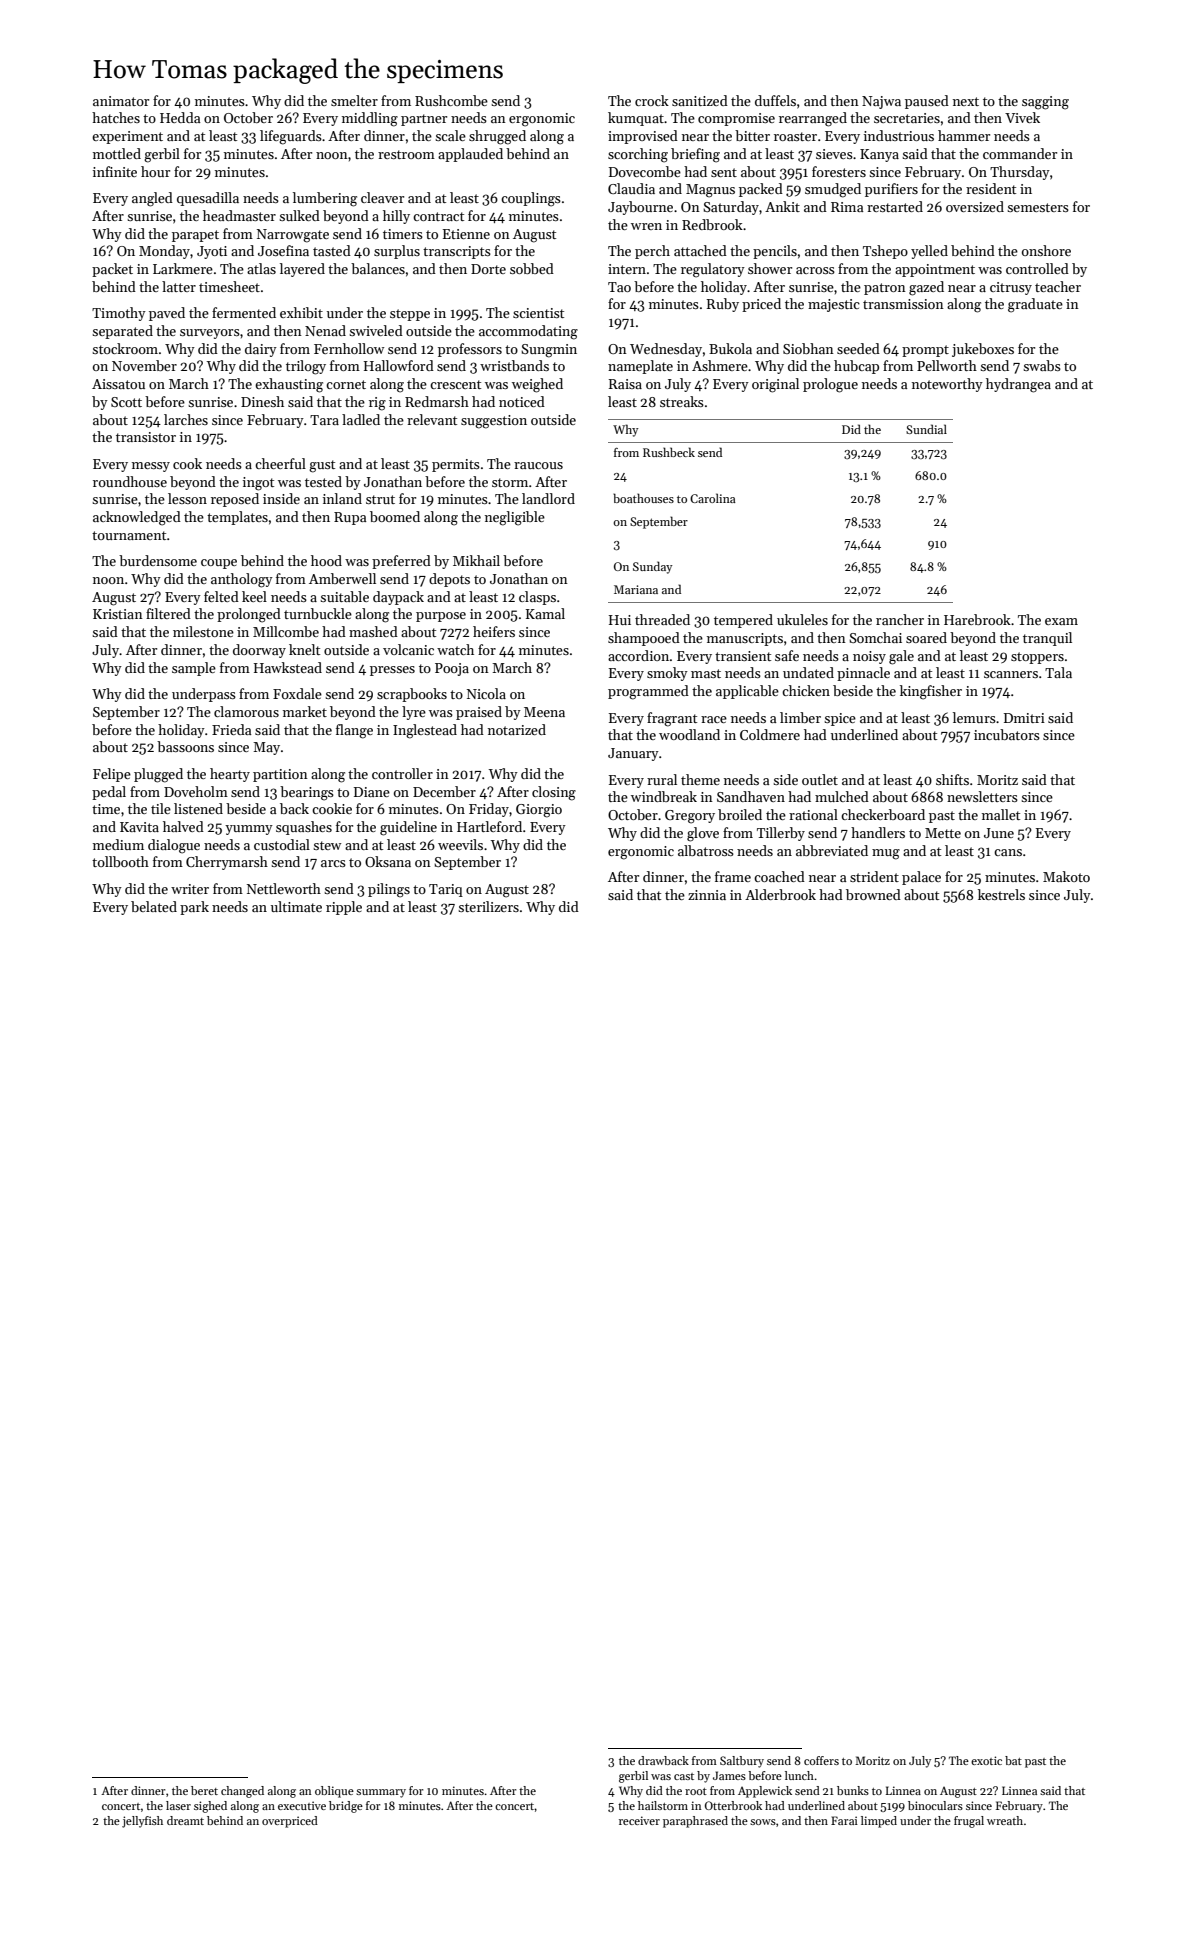  I want to click on next, so click(966, 101).
